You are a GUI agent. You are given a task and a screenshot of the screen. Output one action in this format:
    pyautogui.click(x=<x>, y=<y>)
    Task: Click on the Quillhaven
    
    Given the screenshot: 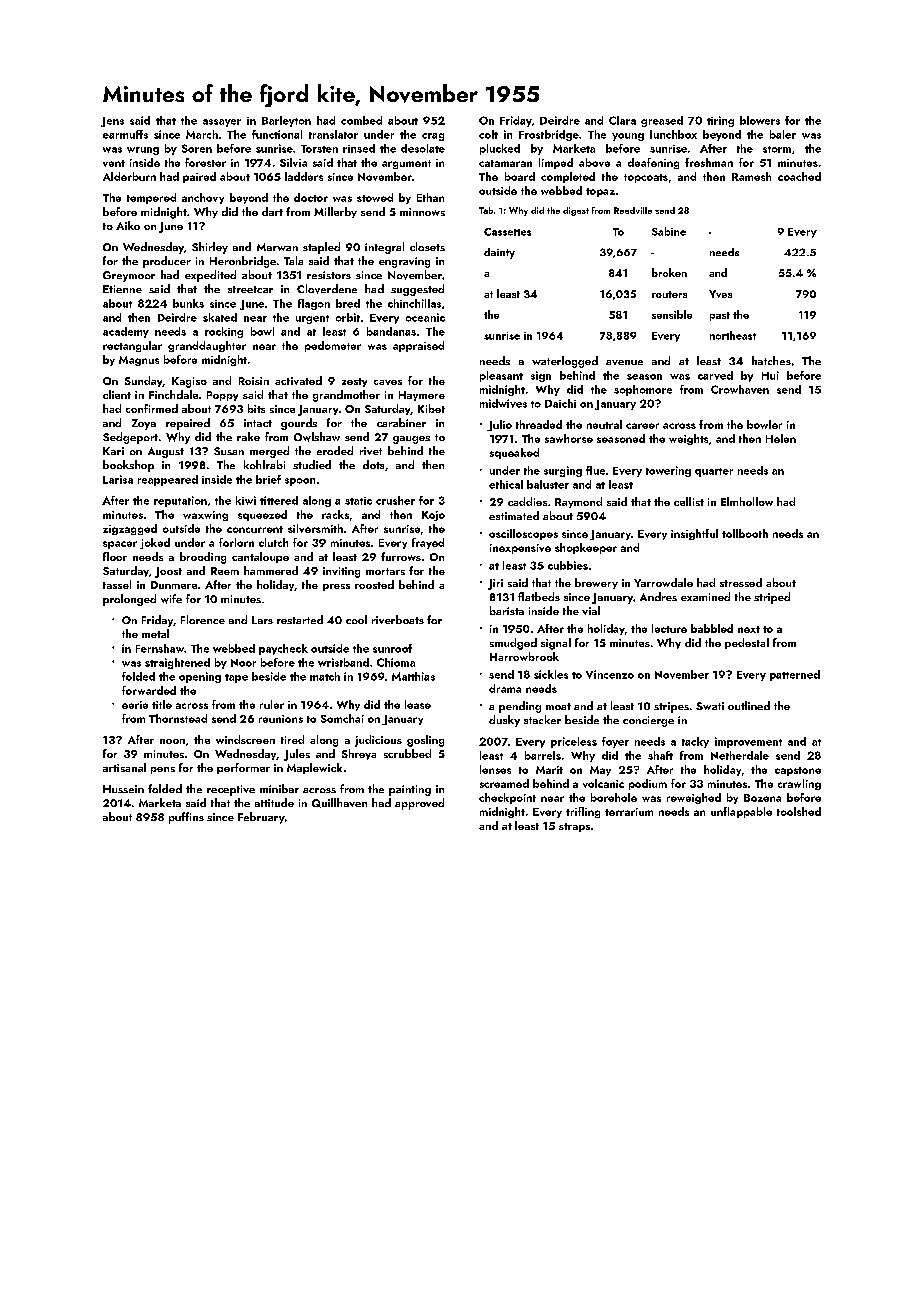 What is the action you would take?
    pyautogui.click(x=339, y=803)
